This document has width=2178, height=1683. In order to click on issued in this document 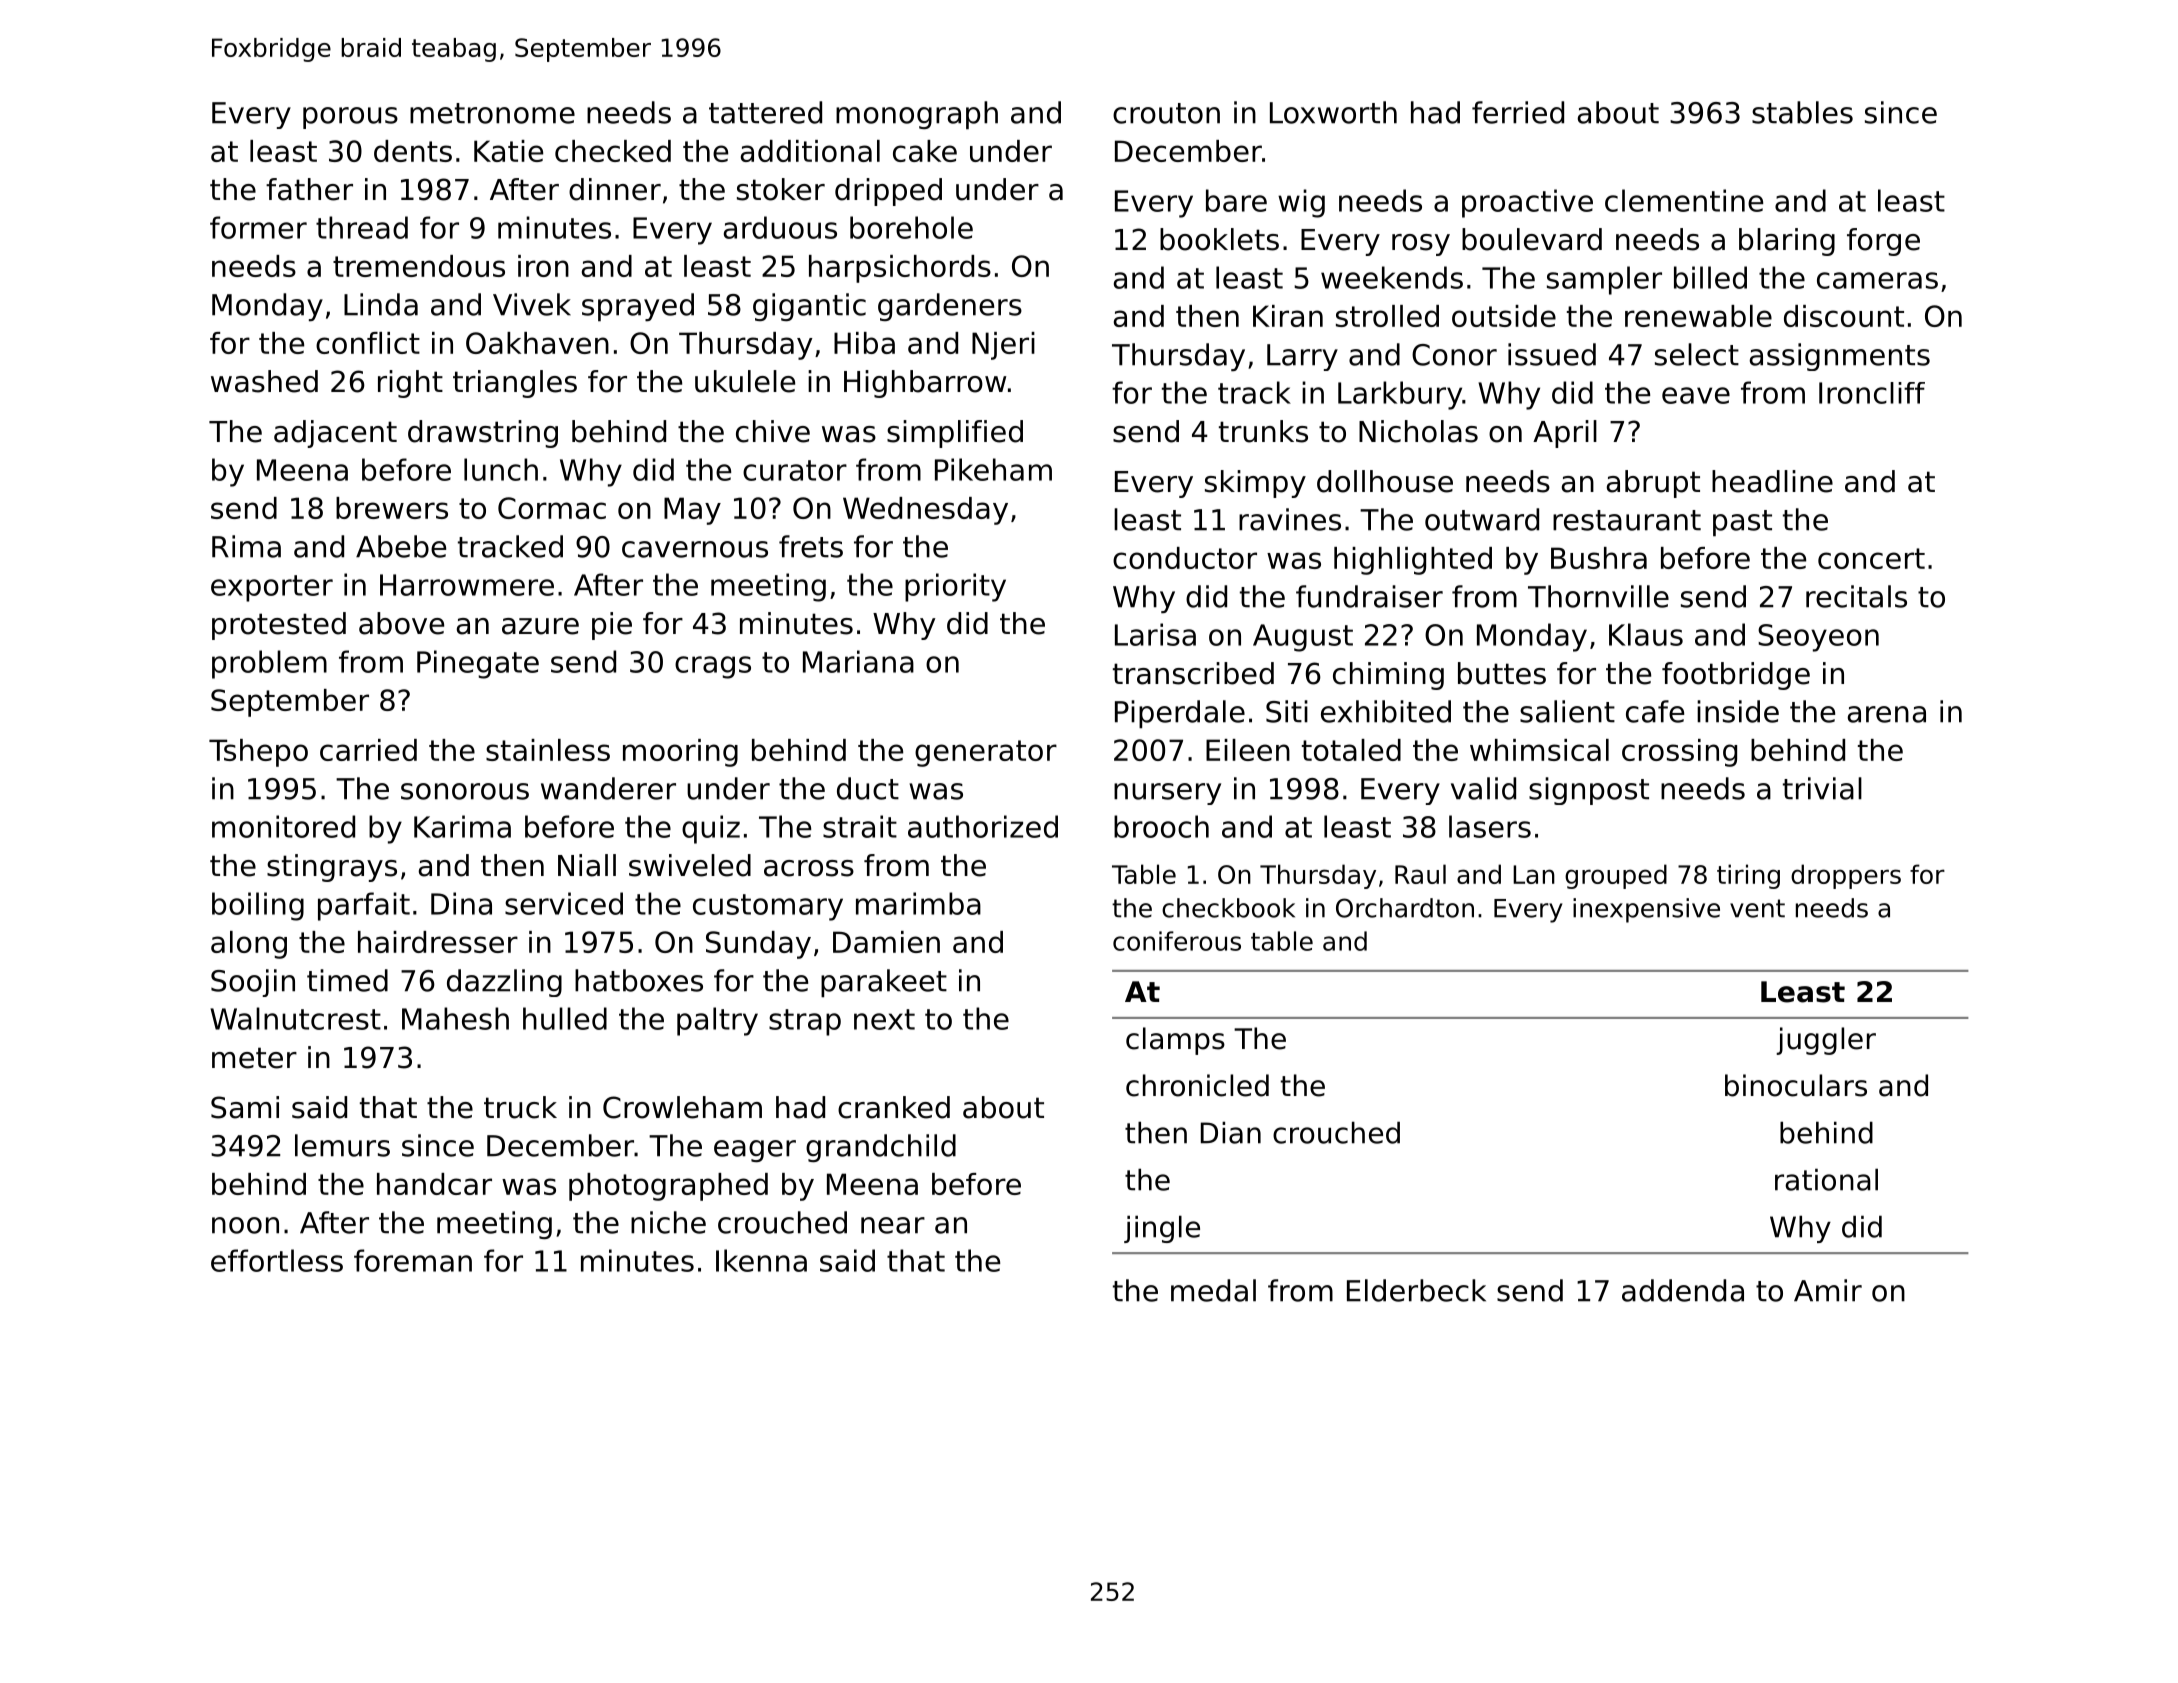, I will do `click(1552, 354)`.
